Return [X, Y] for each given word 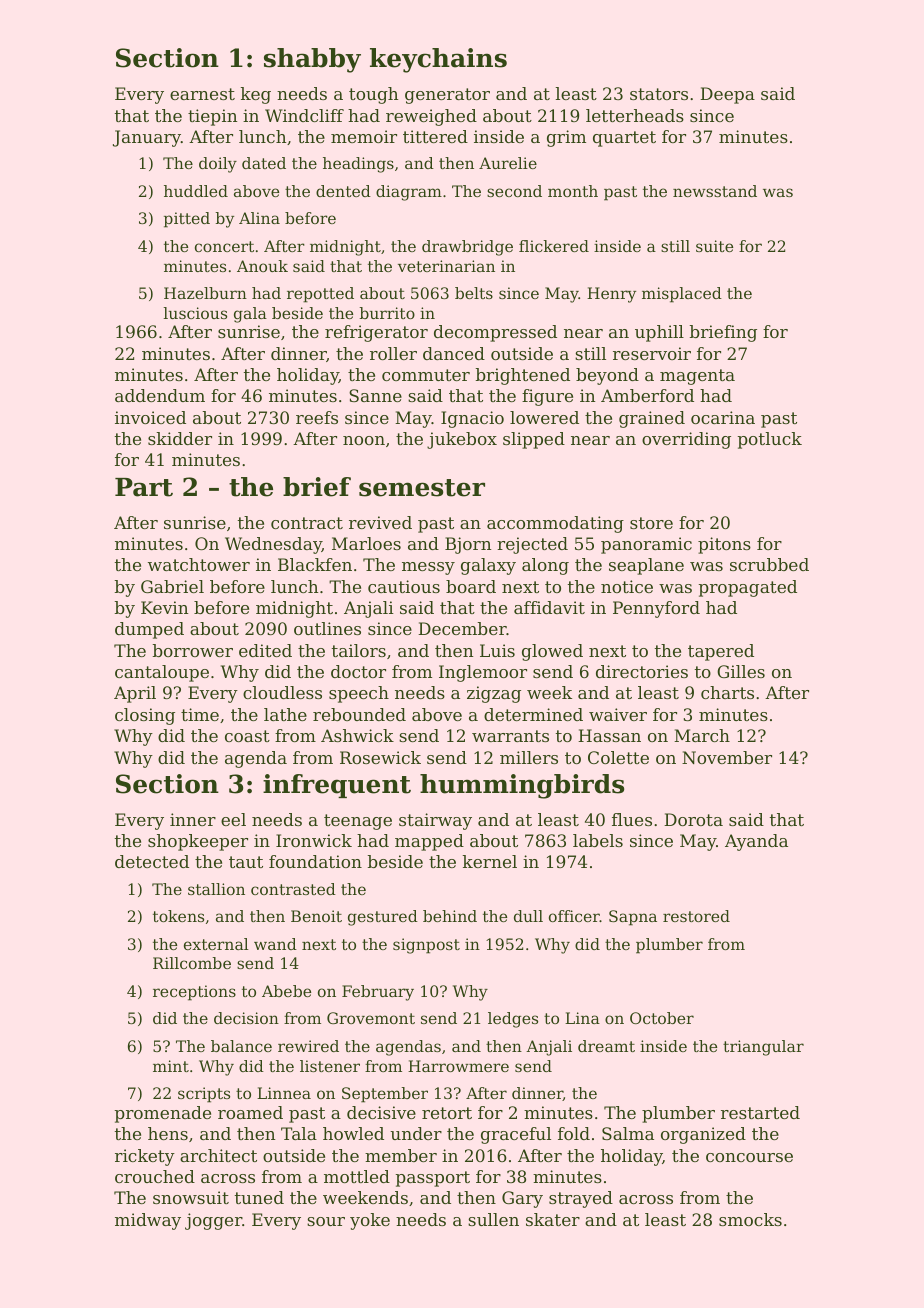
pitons [724, 545]
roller [393, 353]
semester [422, 488]
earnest [202, 94]
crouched [155, 1176]
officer [574, 916]
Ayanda [756, 842]
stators [659, 94]
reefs [317, 417]
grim [566, 138]
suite [714, 246]
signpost [426, 946]
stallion [216, 889]
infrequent [337, 786]
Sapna [633, 918]
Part [144, 487]
